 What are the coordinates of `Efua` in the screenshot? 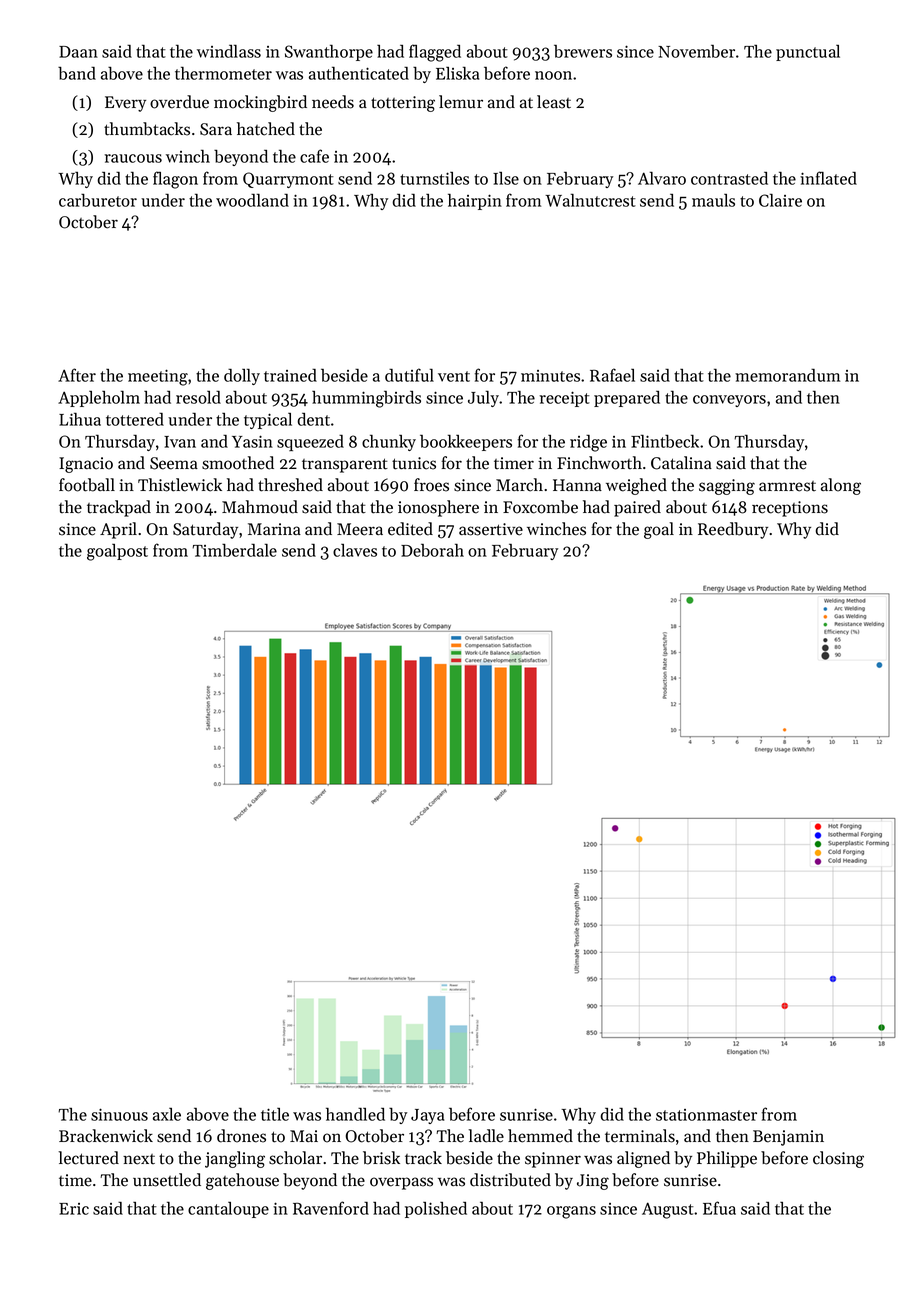 It's located at (719, 1208).
